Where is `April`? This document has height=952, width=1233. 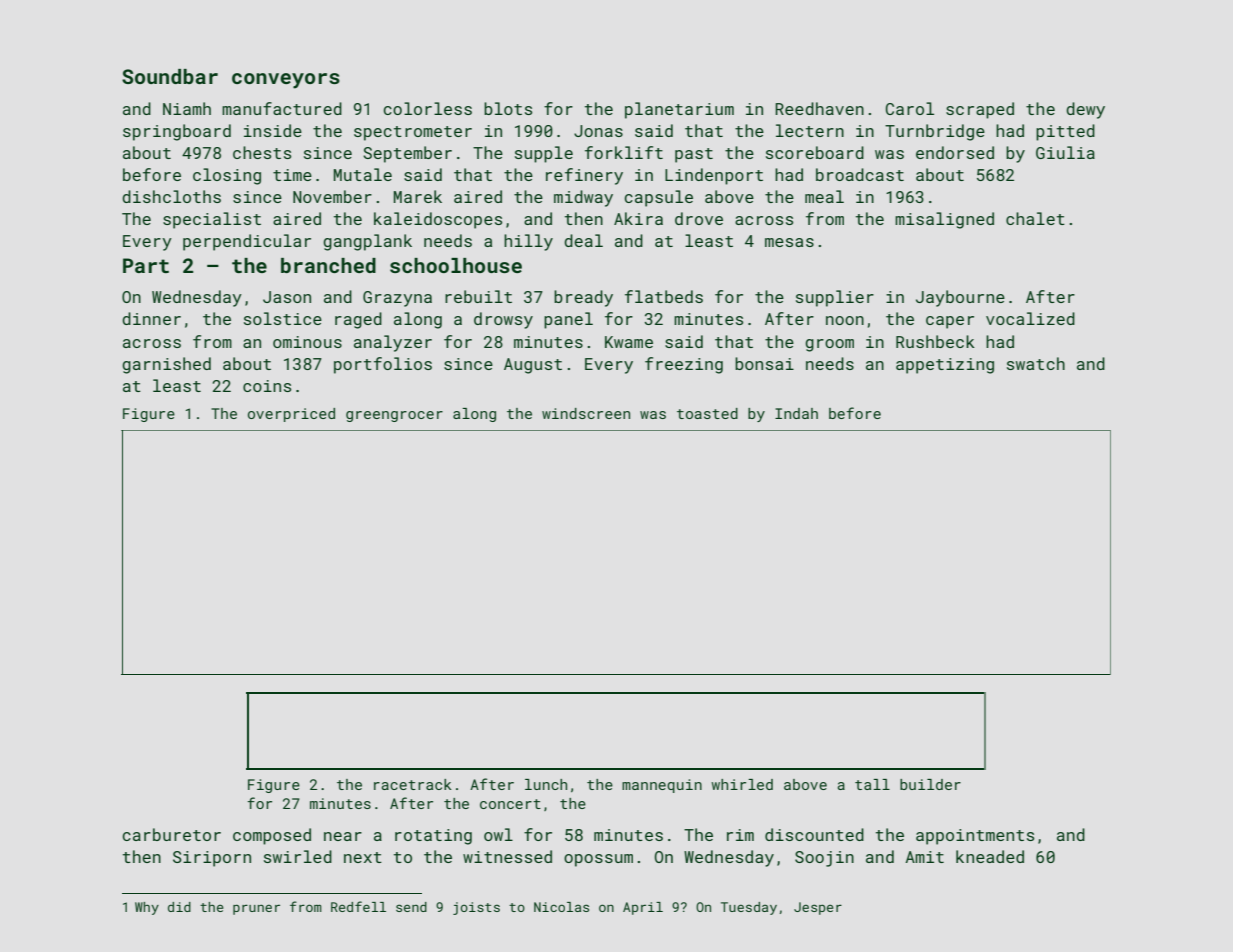 April is located at coordinates (643, 908).
